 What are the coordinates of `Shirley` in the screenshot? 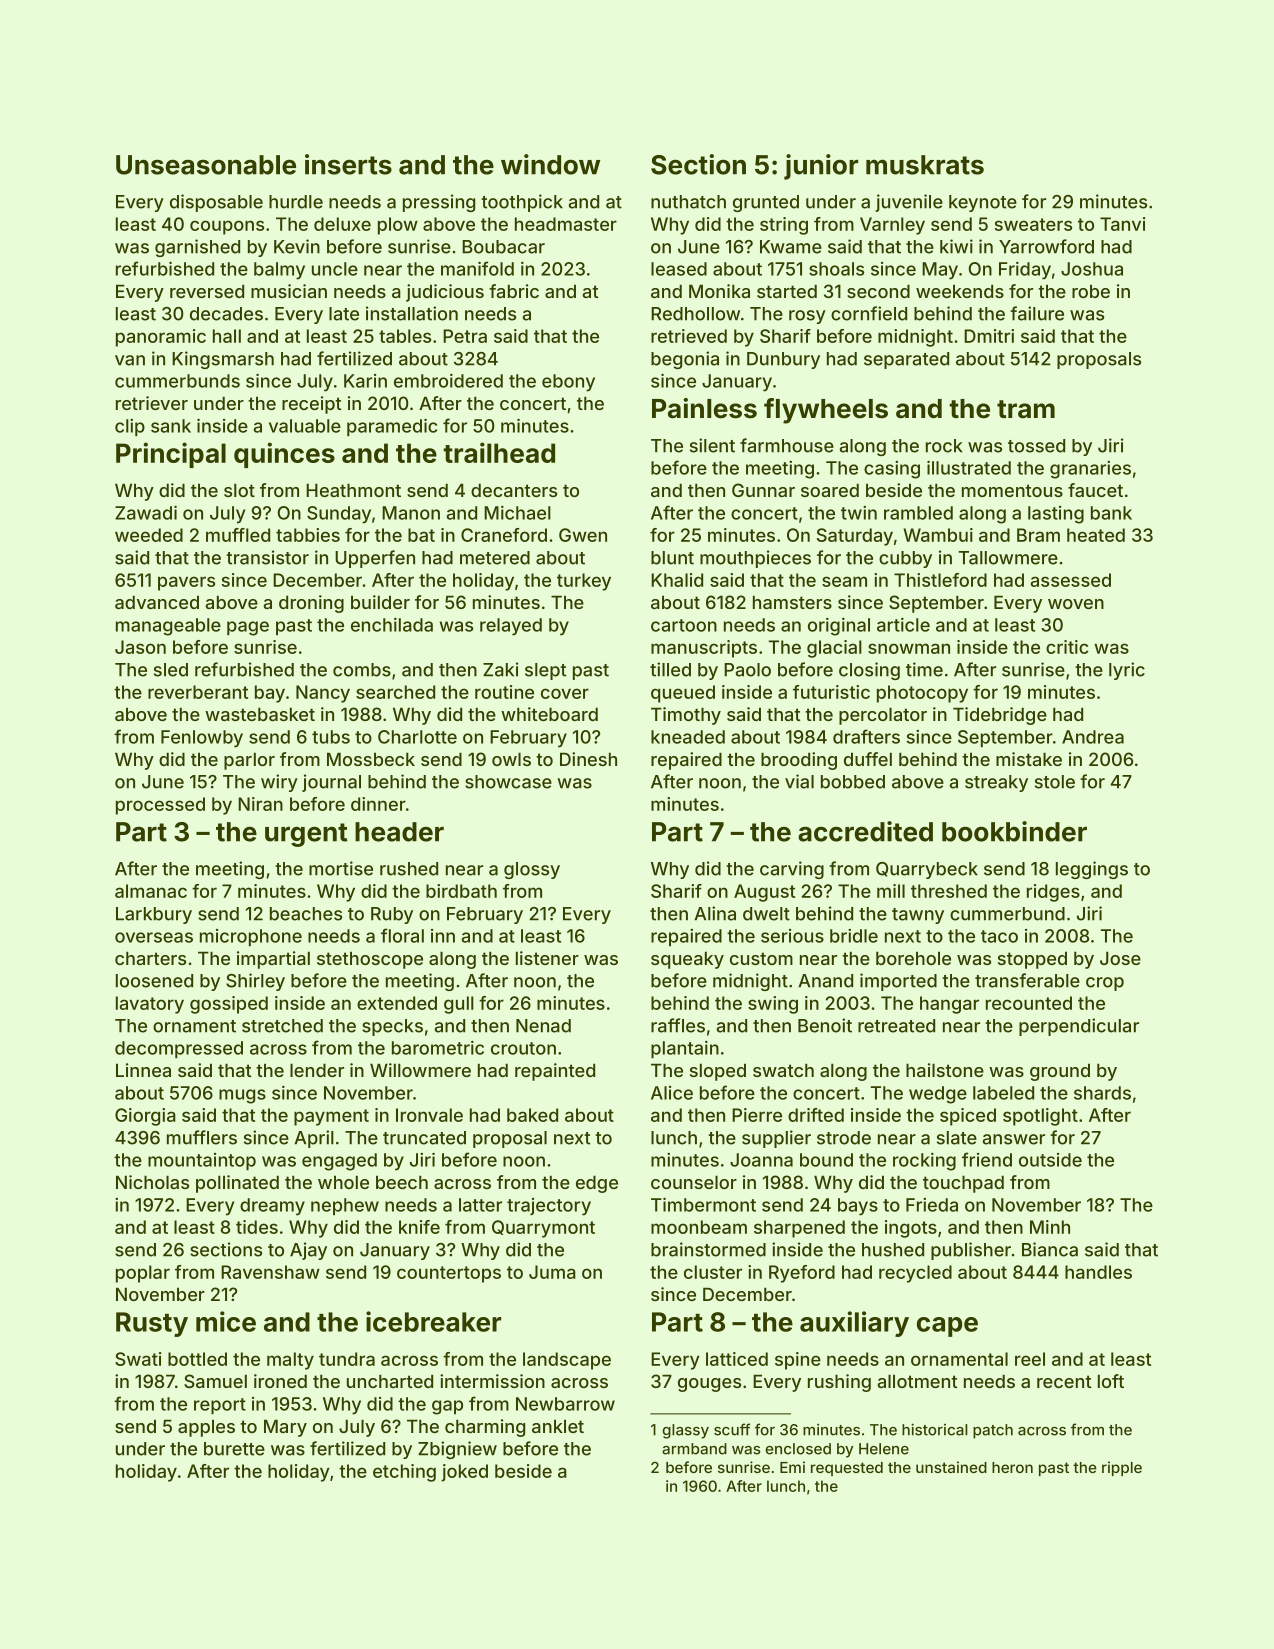 It's located at (255, 982).
